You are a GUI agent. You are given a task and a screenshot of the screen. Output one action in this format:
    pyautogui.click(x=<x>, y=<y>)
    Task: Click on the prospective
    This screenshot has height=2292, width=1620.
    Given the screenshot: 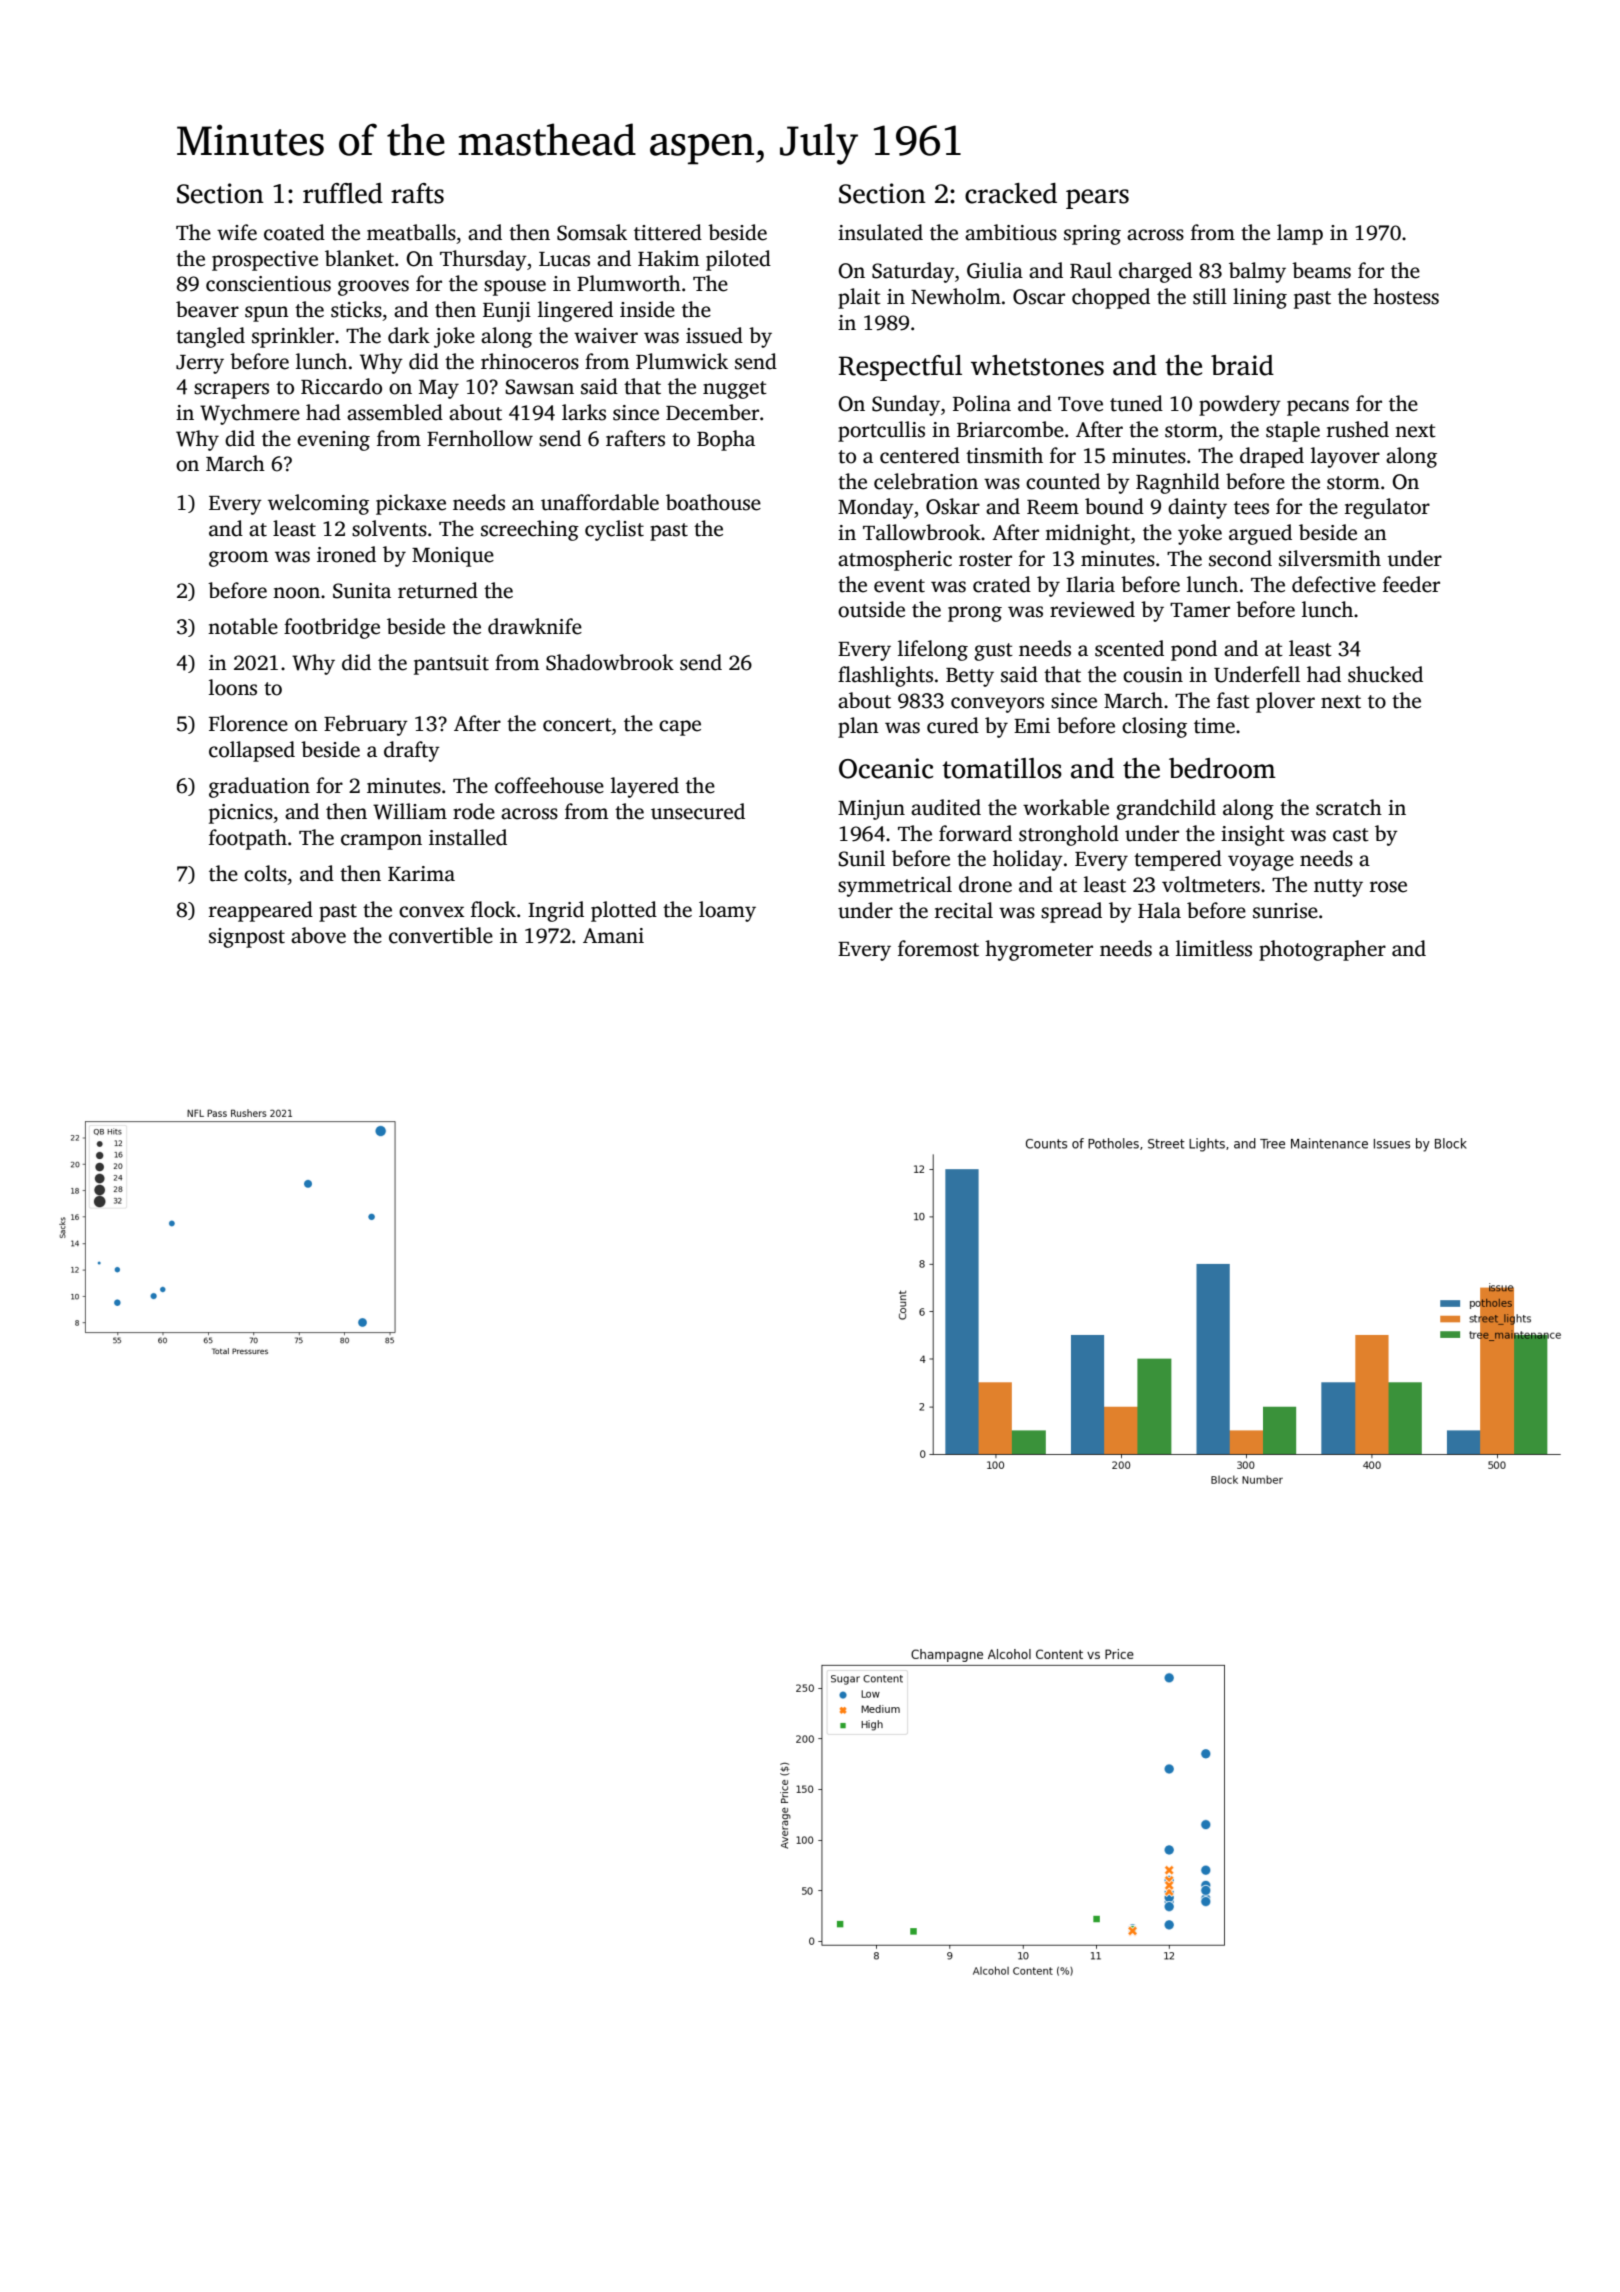 What is the action you would take?
    pyautogui.click(x=265, y=261)
